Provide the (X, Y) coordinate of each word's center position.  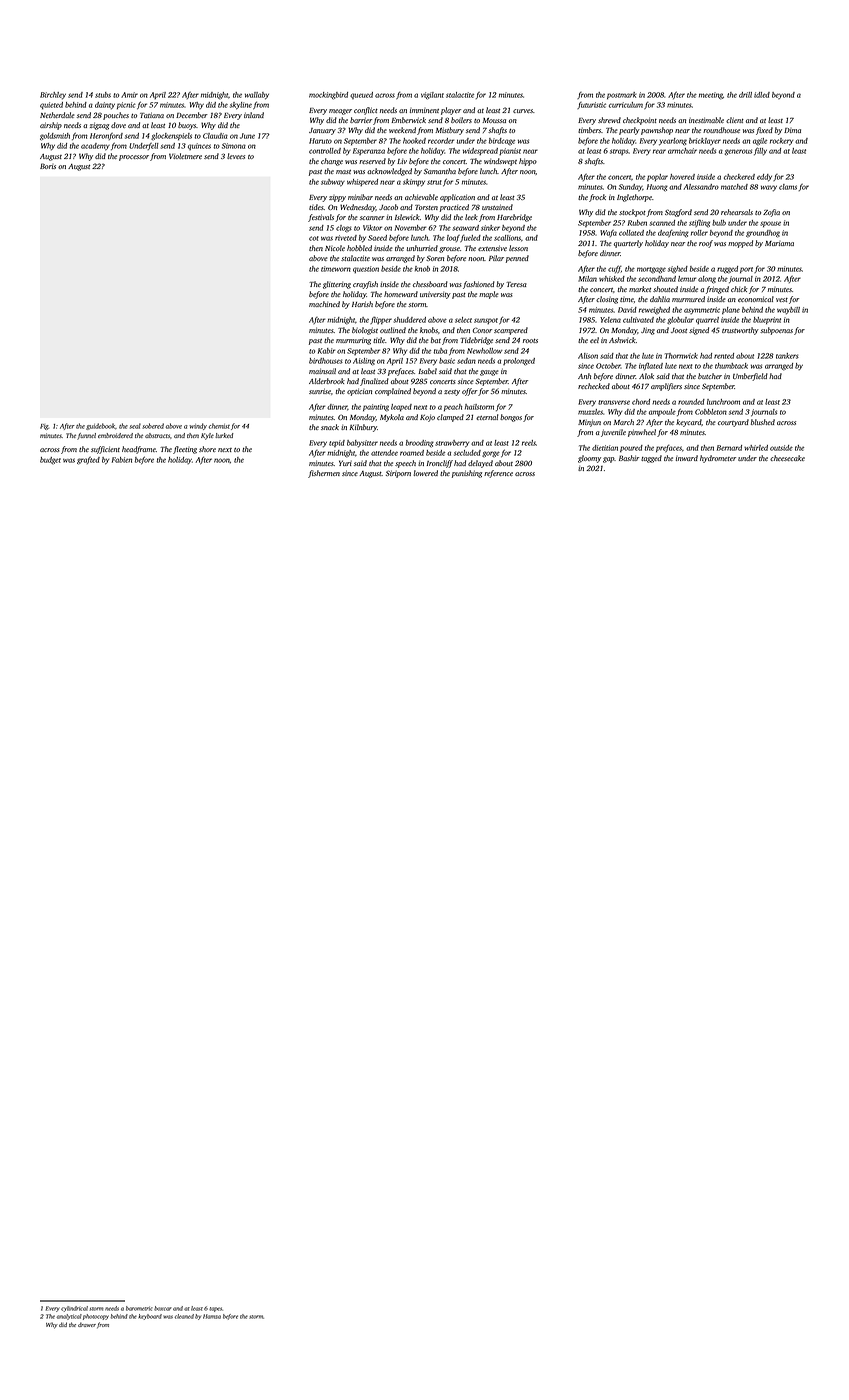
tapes (215, 1309)
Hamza (212, 1316)
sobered (153, 426)
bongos (511, 418)
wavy (769, 188)
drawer (87, 1324)
